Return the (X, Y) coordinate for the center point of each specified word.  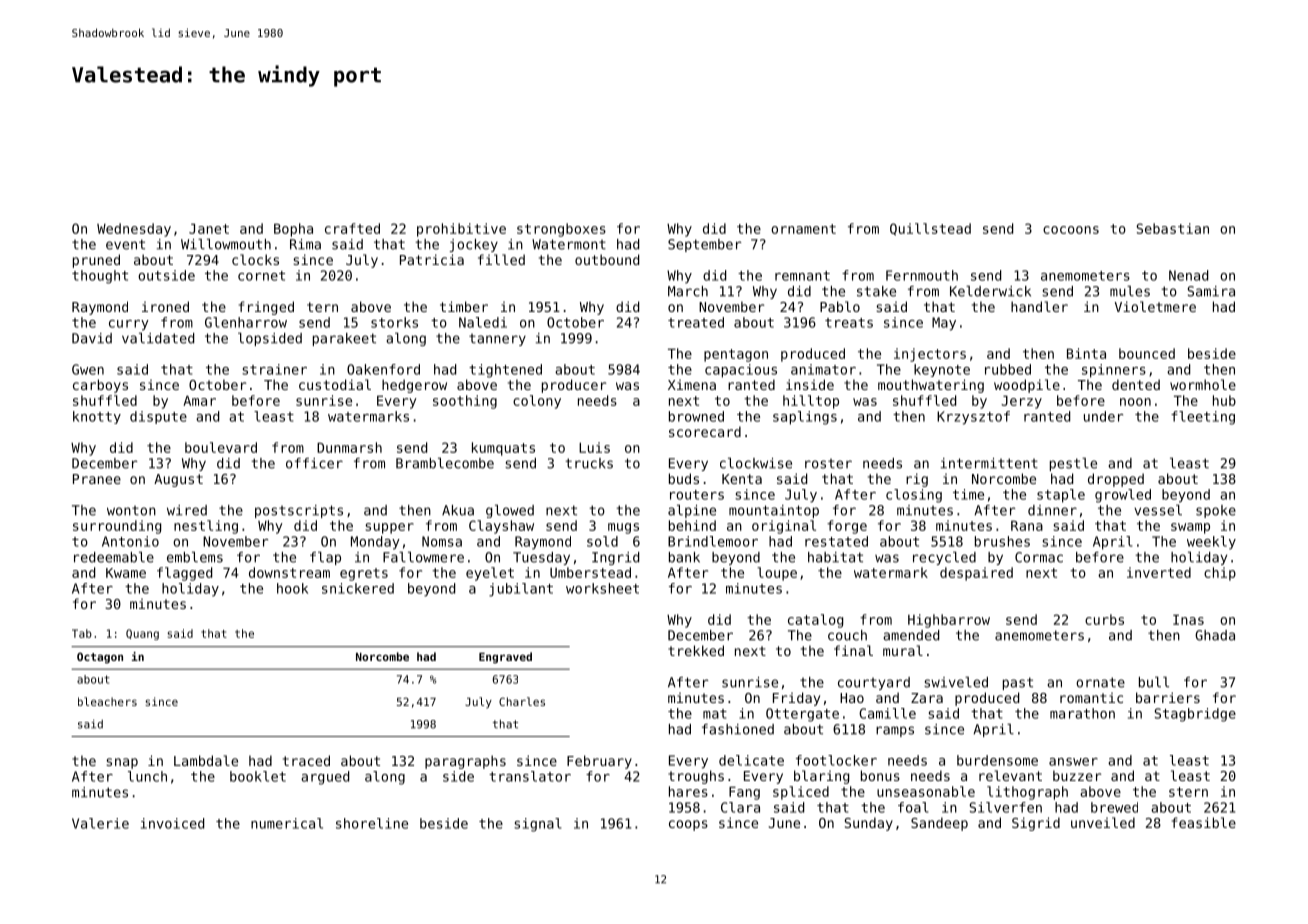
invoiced (172, 823)
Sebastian (1172, 228)
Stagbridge (1195, 715)
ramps (895, 731)
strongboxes (561, 230)
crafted (352, 228)
